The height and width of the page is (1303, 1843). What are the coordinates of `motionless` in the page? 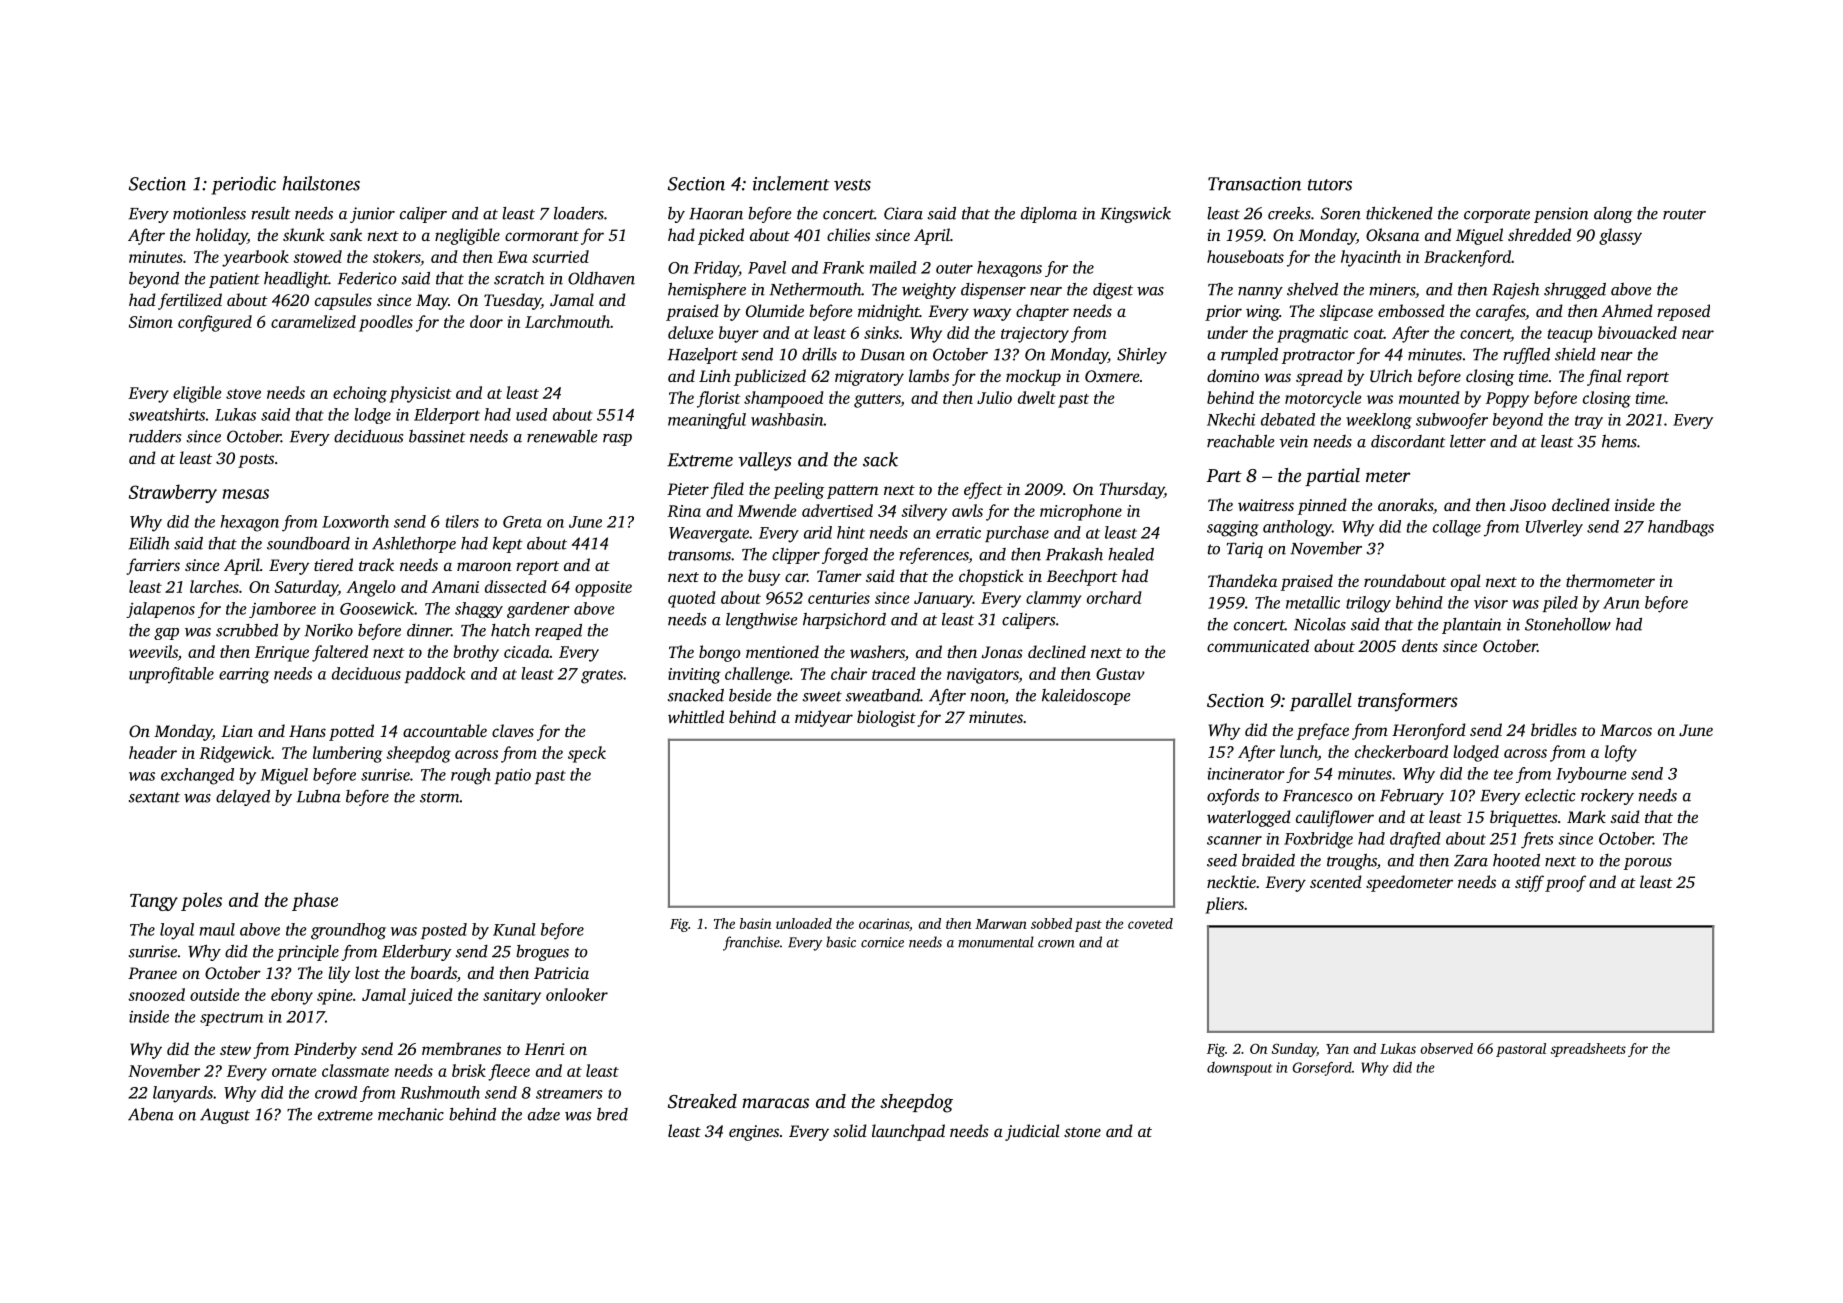 It's located at (209, 213).
